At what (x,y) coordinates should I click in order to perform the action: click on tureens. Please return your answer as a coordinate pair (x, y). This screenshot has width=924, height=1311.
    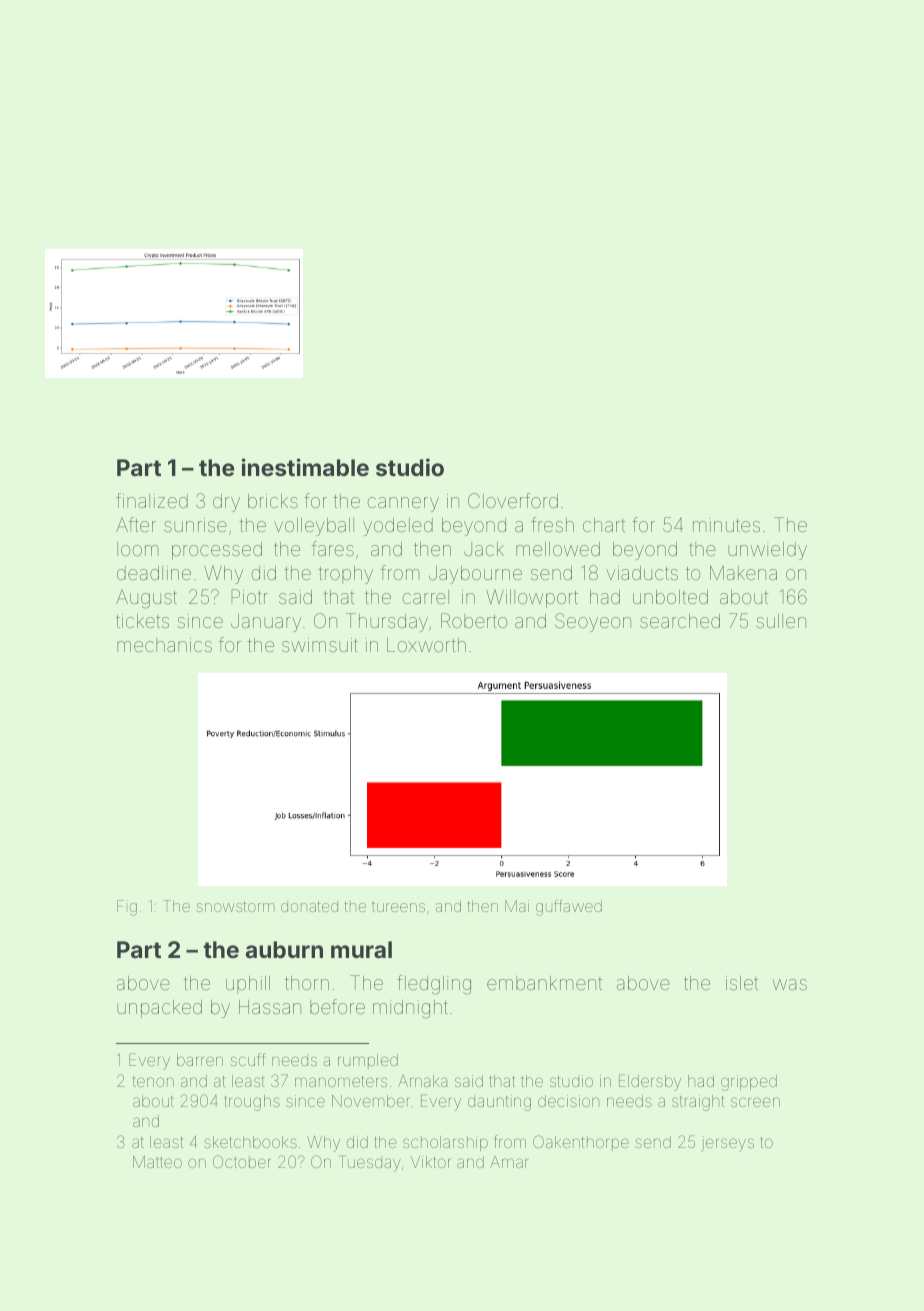
    Looking at the image, I should click on (398, 906).
